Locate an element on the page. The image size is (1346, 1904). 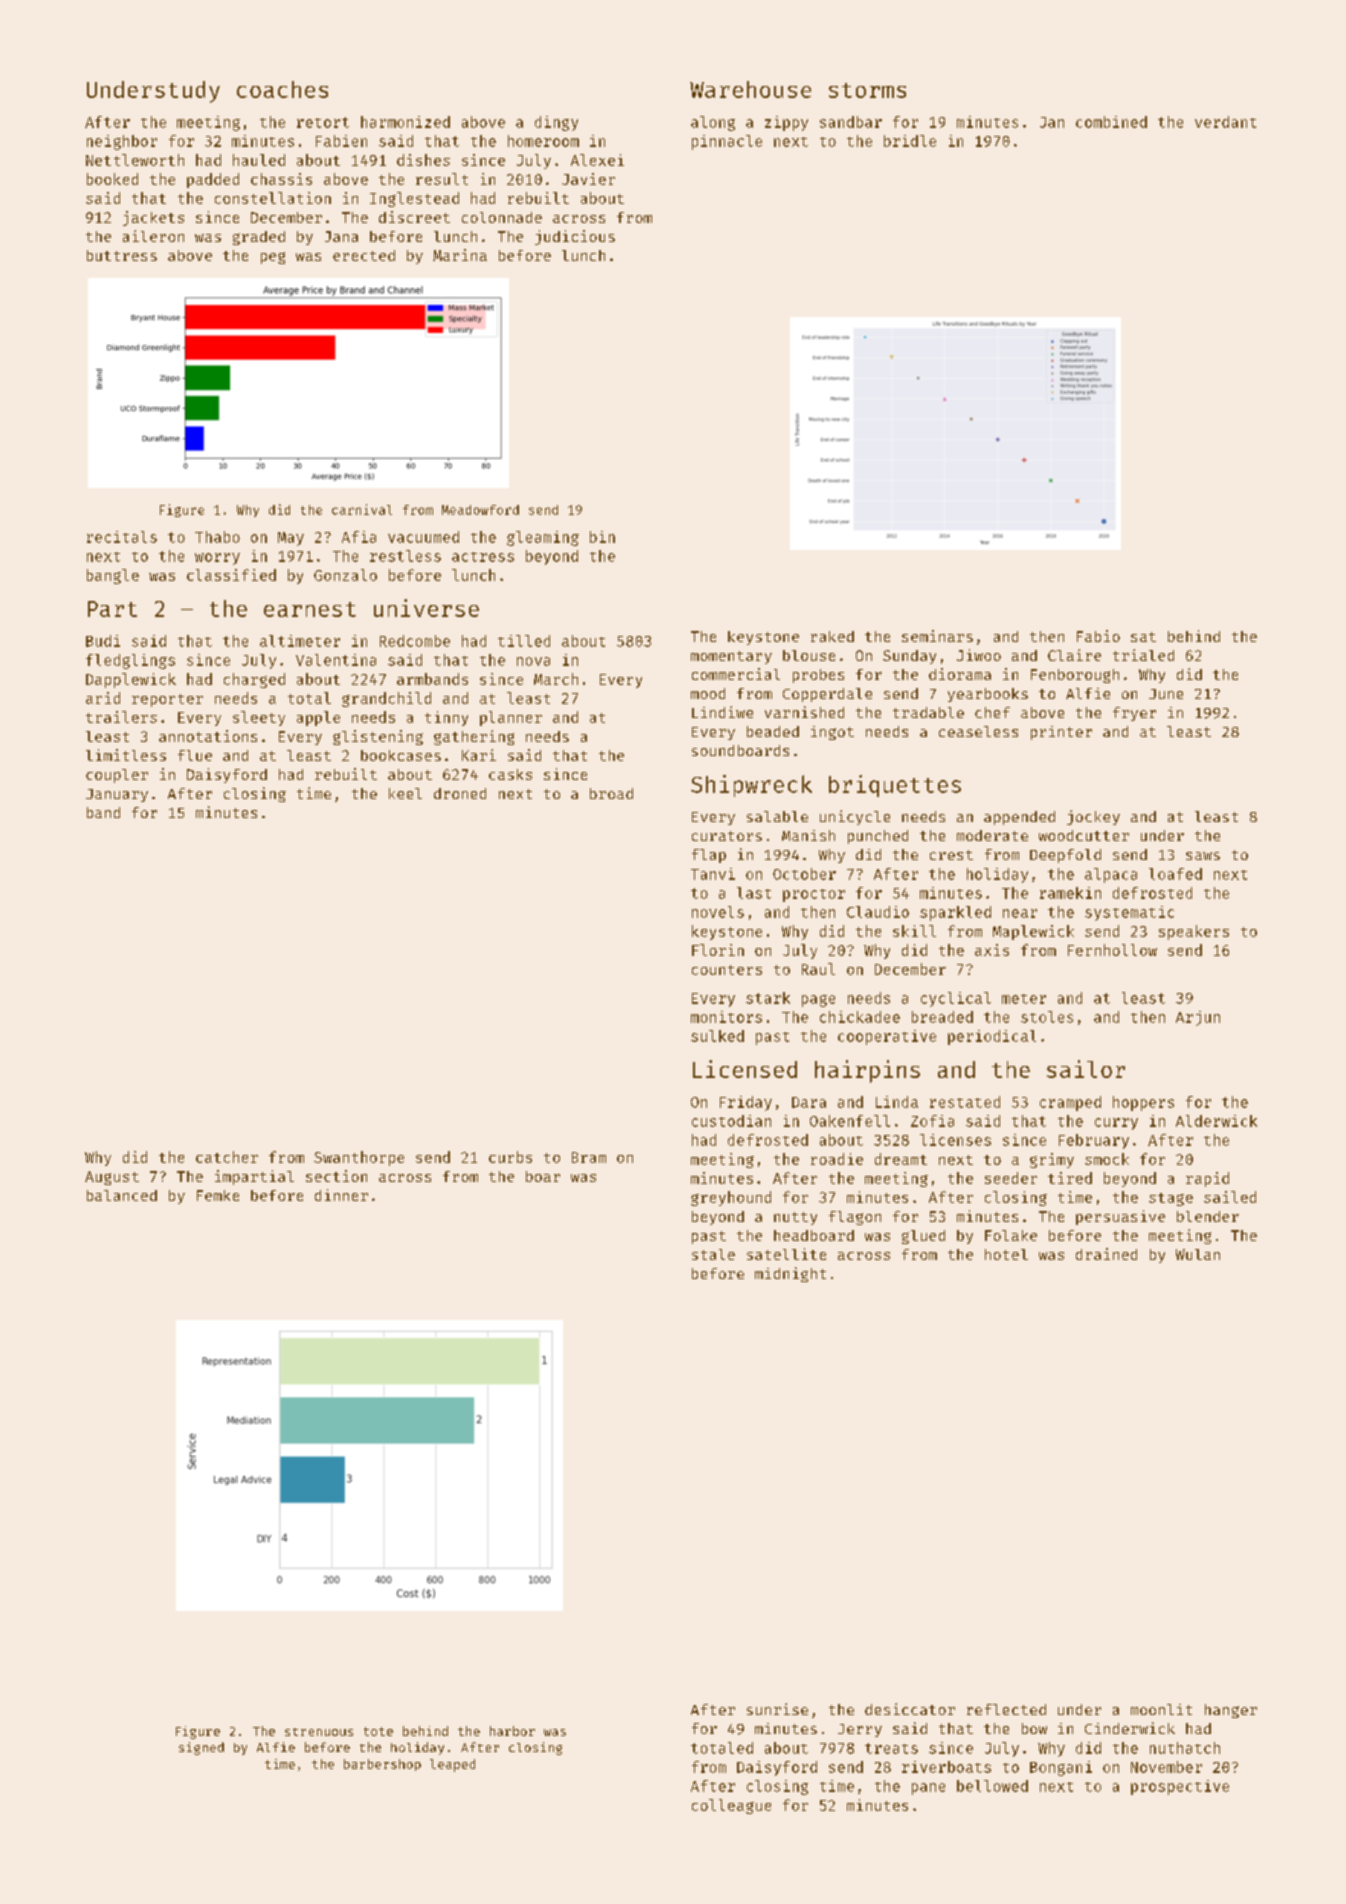
bridle is located at coordinates (910, 141).
